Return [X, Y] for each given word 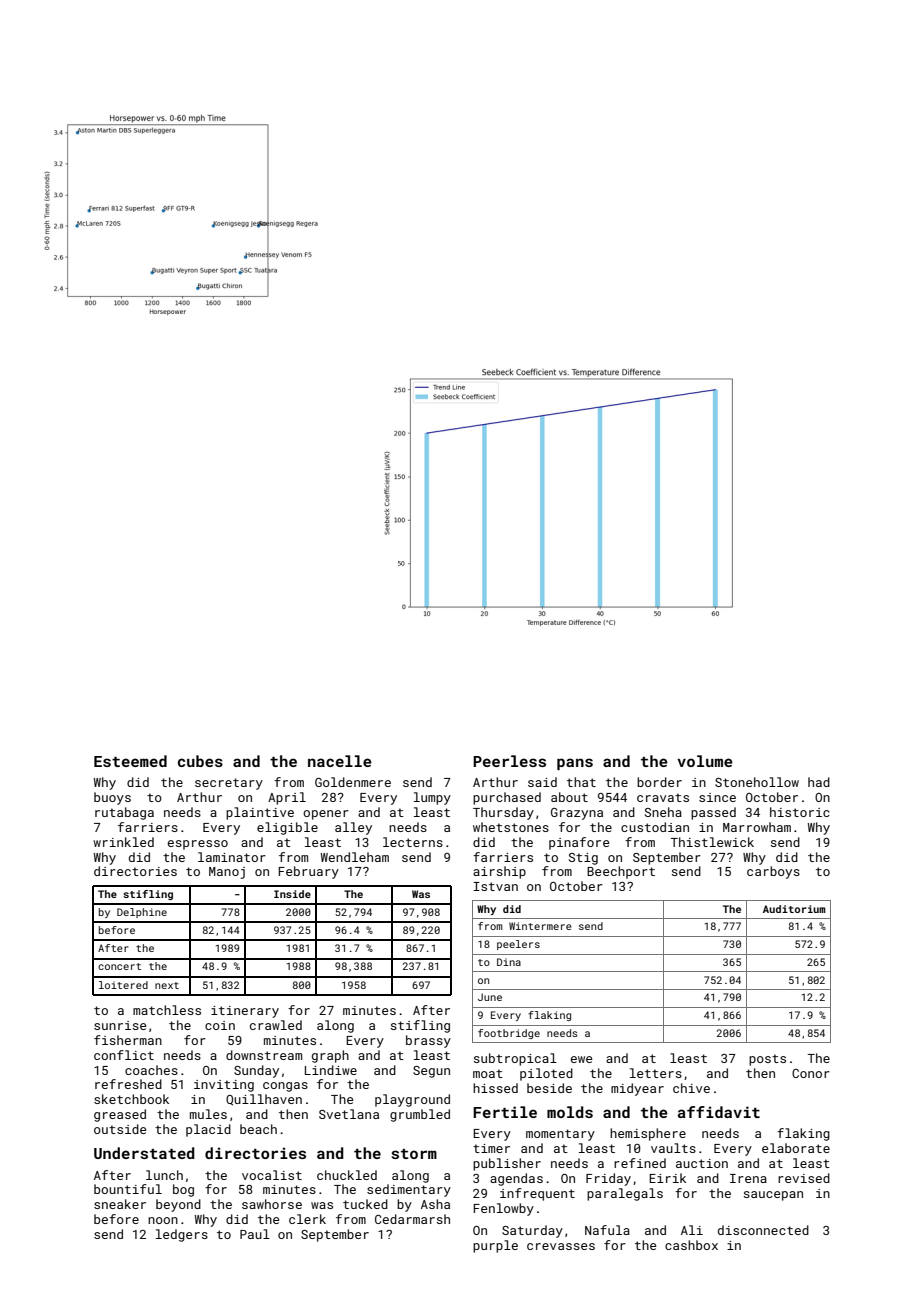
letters [656, 1073]
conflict [124, 1055]
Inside [292, 894]
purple [495, 1246]
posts [767, 1060]
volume [705, 761]
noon [163, 1220]
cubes [200, 761]
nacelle [340, 761]
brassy [428, 1041]
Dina [509, 962]
